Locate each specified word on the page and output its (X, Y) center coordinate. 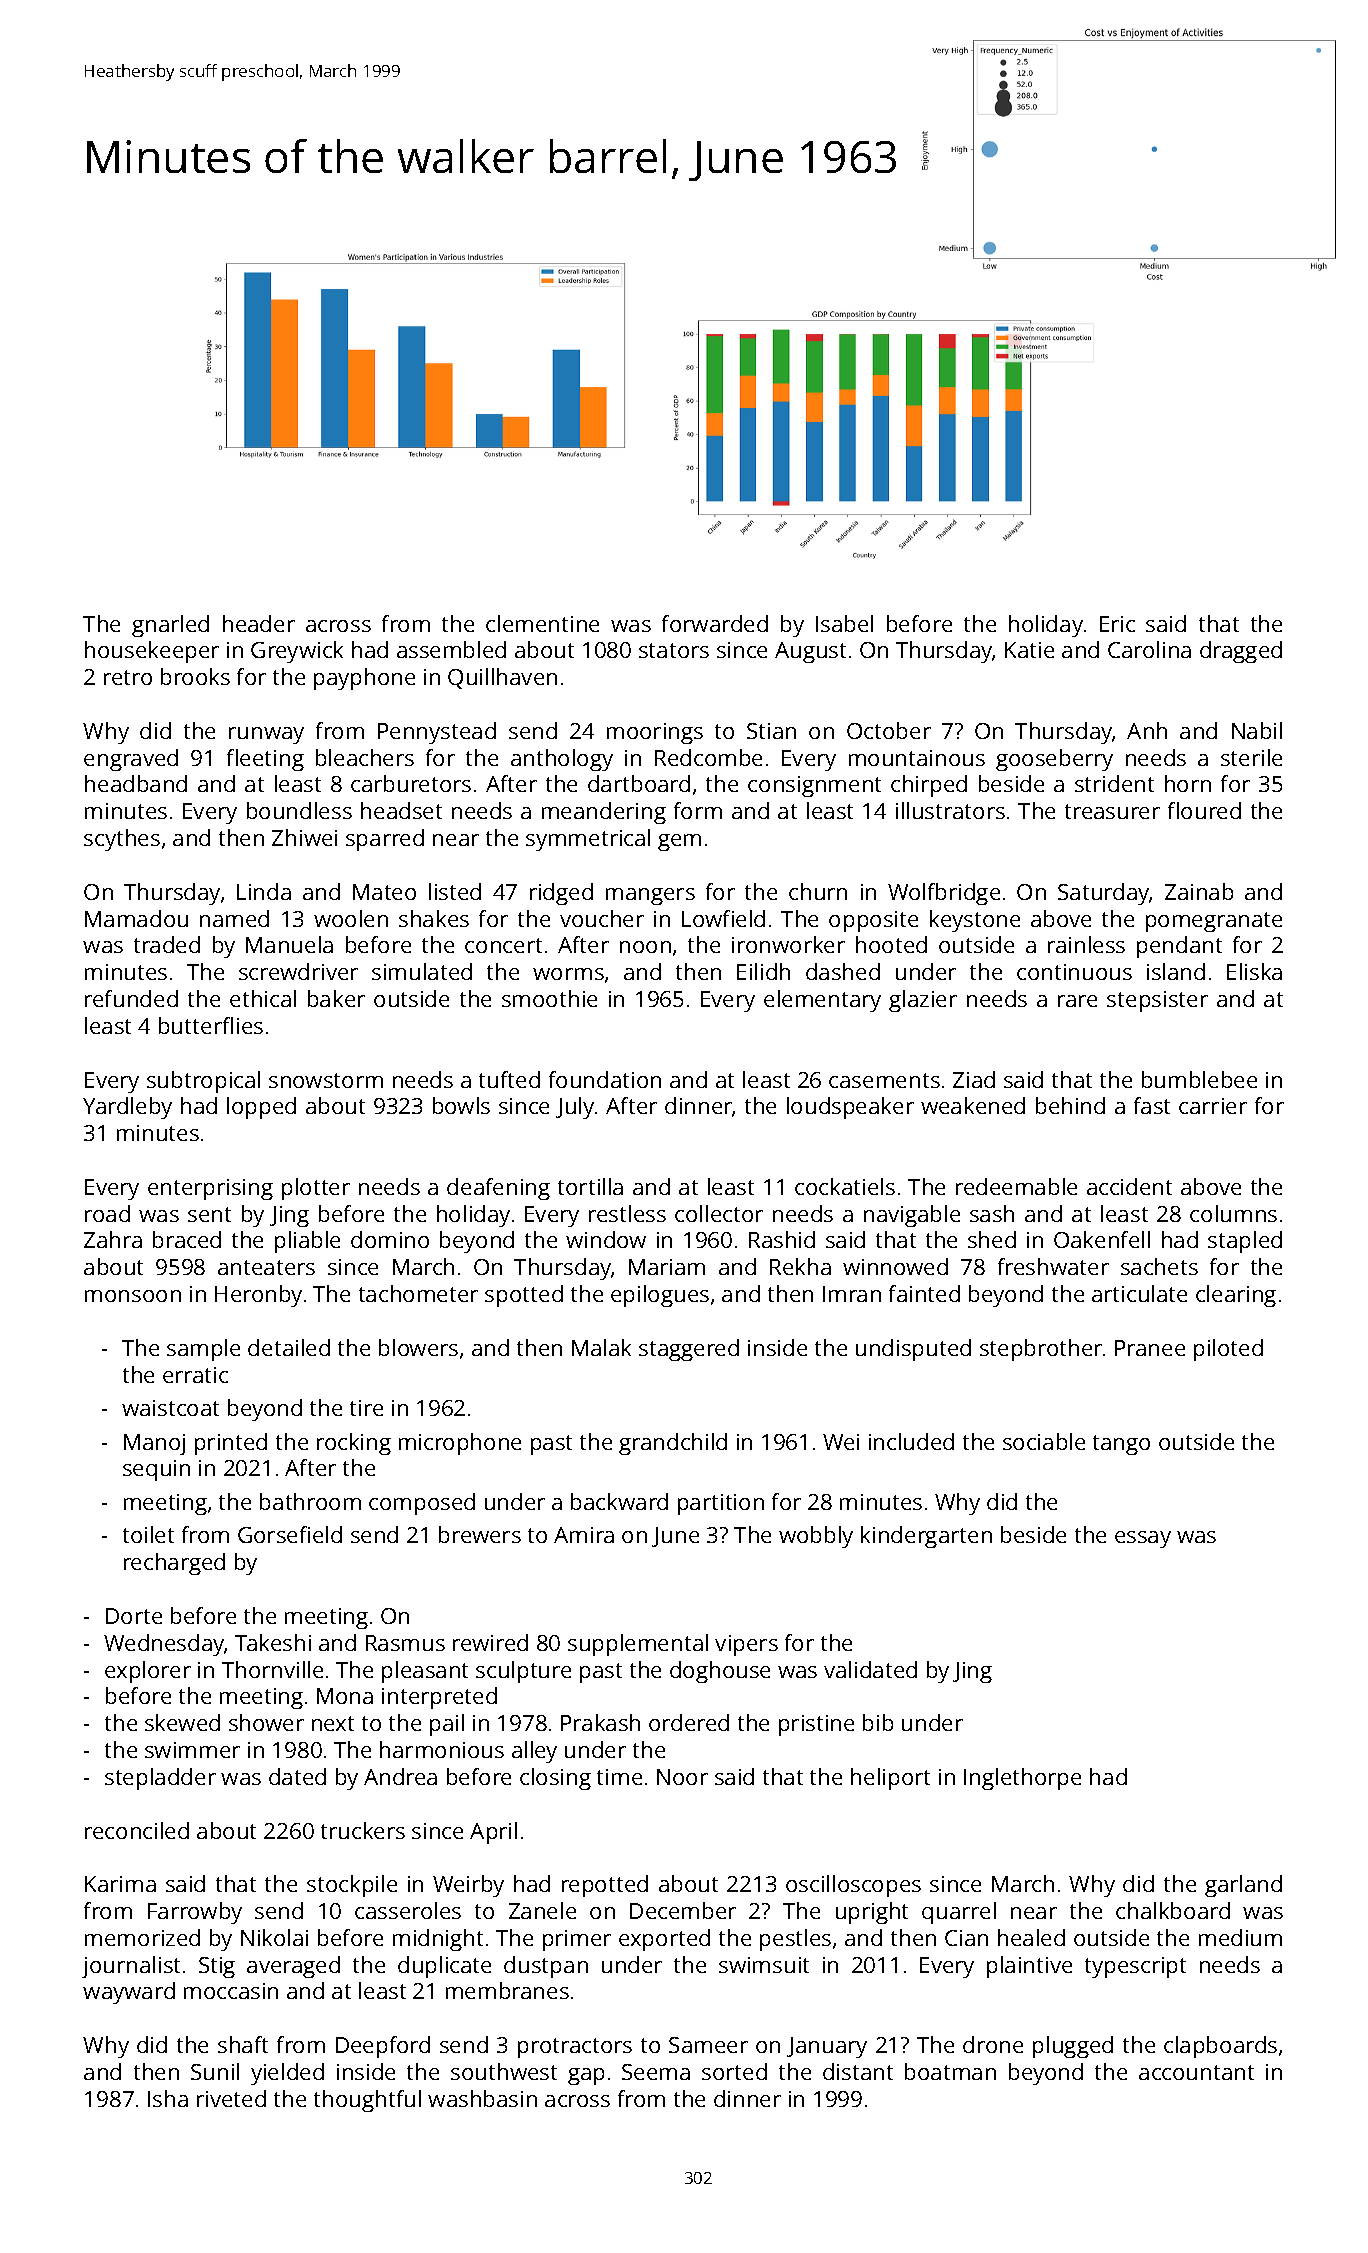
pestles (795, 1940)
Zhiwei (304, 837)
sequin (156, 1470)
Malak (601, 1347)
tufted (509, 1079)
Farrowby (195, 1913)
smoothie (549, 998)
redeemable (1016, 1186)
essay (1143, 1539)
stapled (1245, 1242)
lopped (261, 1108)
